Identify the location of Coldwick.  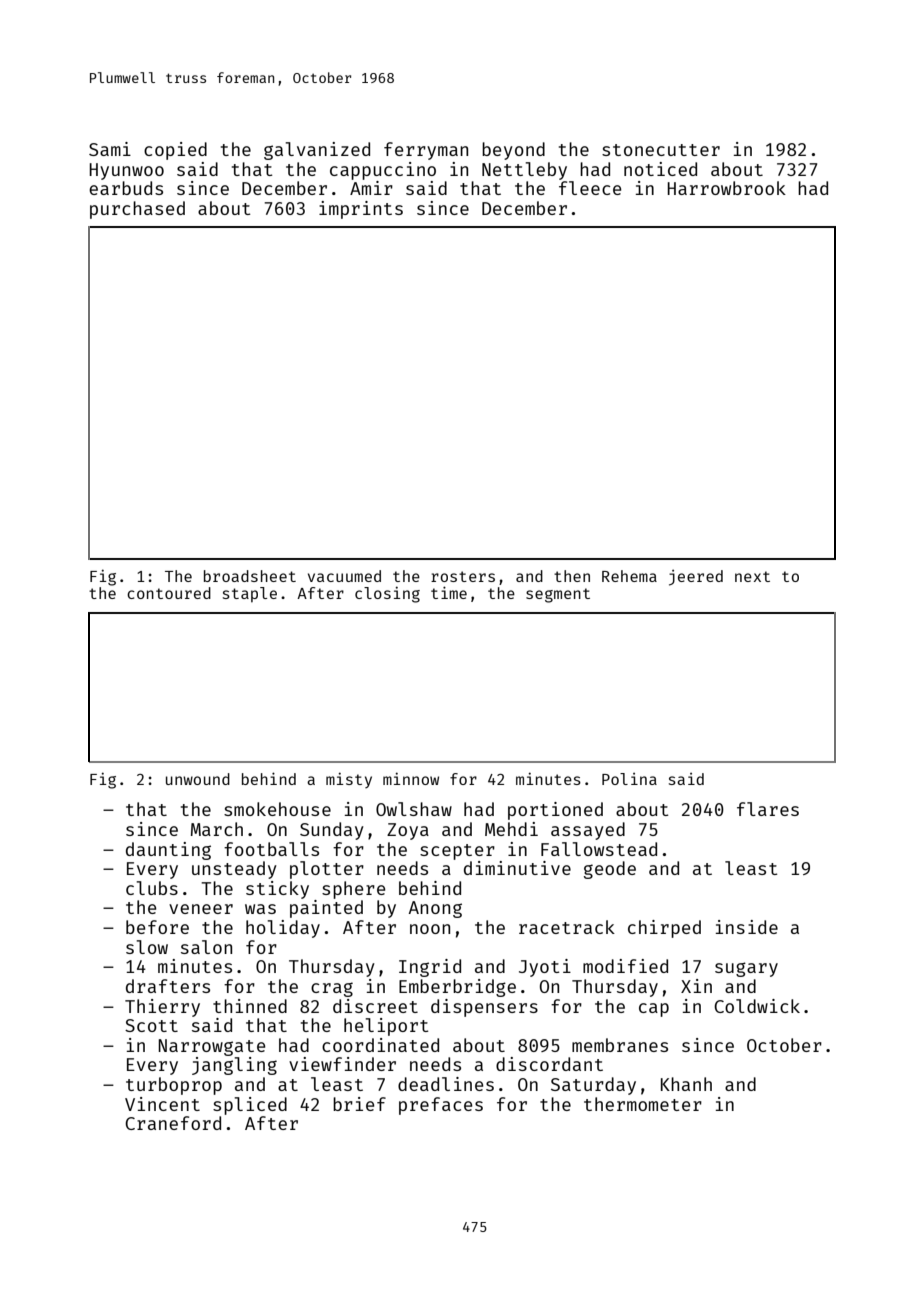
(757, 1006).
